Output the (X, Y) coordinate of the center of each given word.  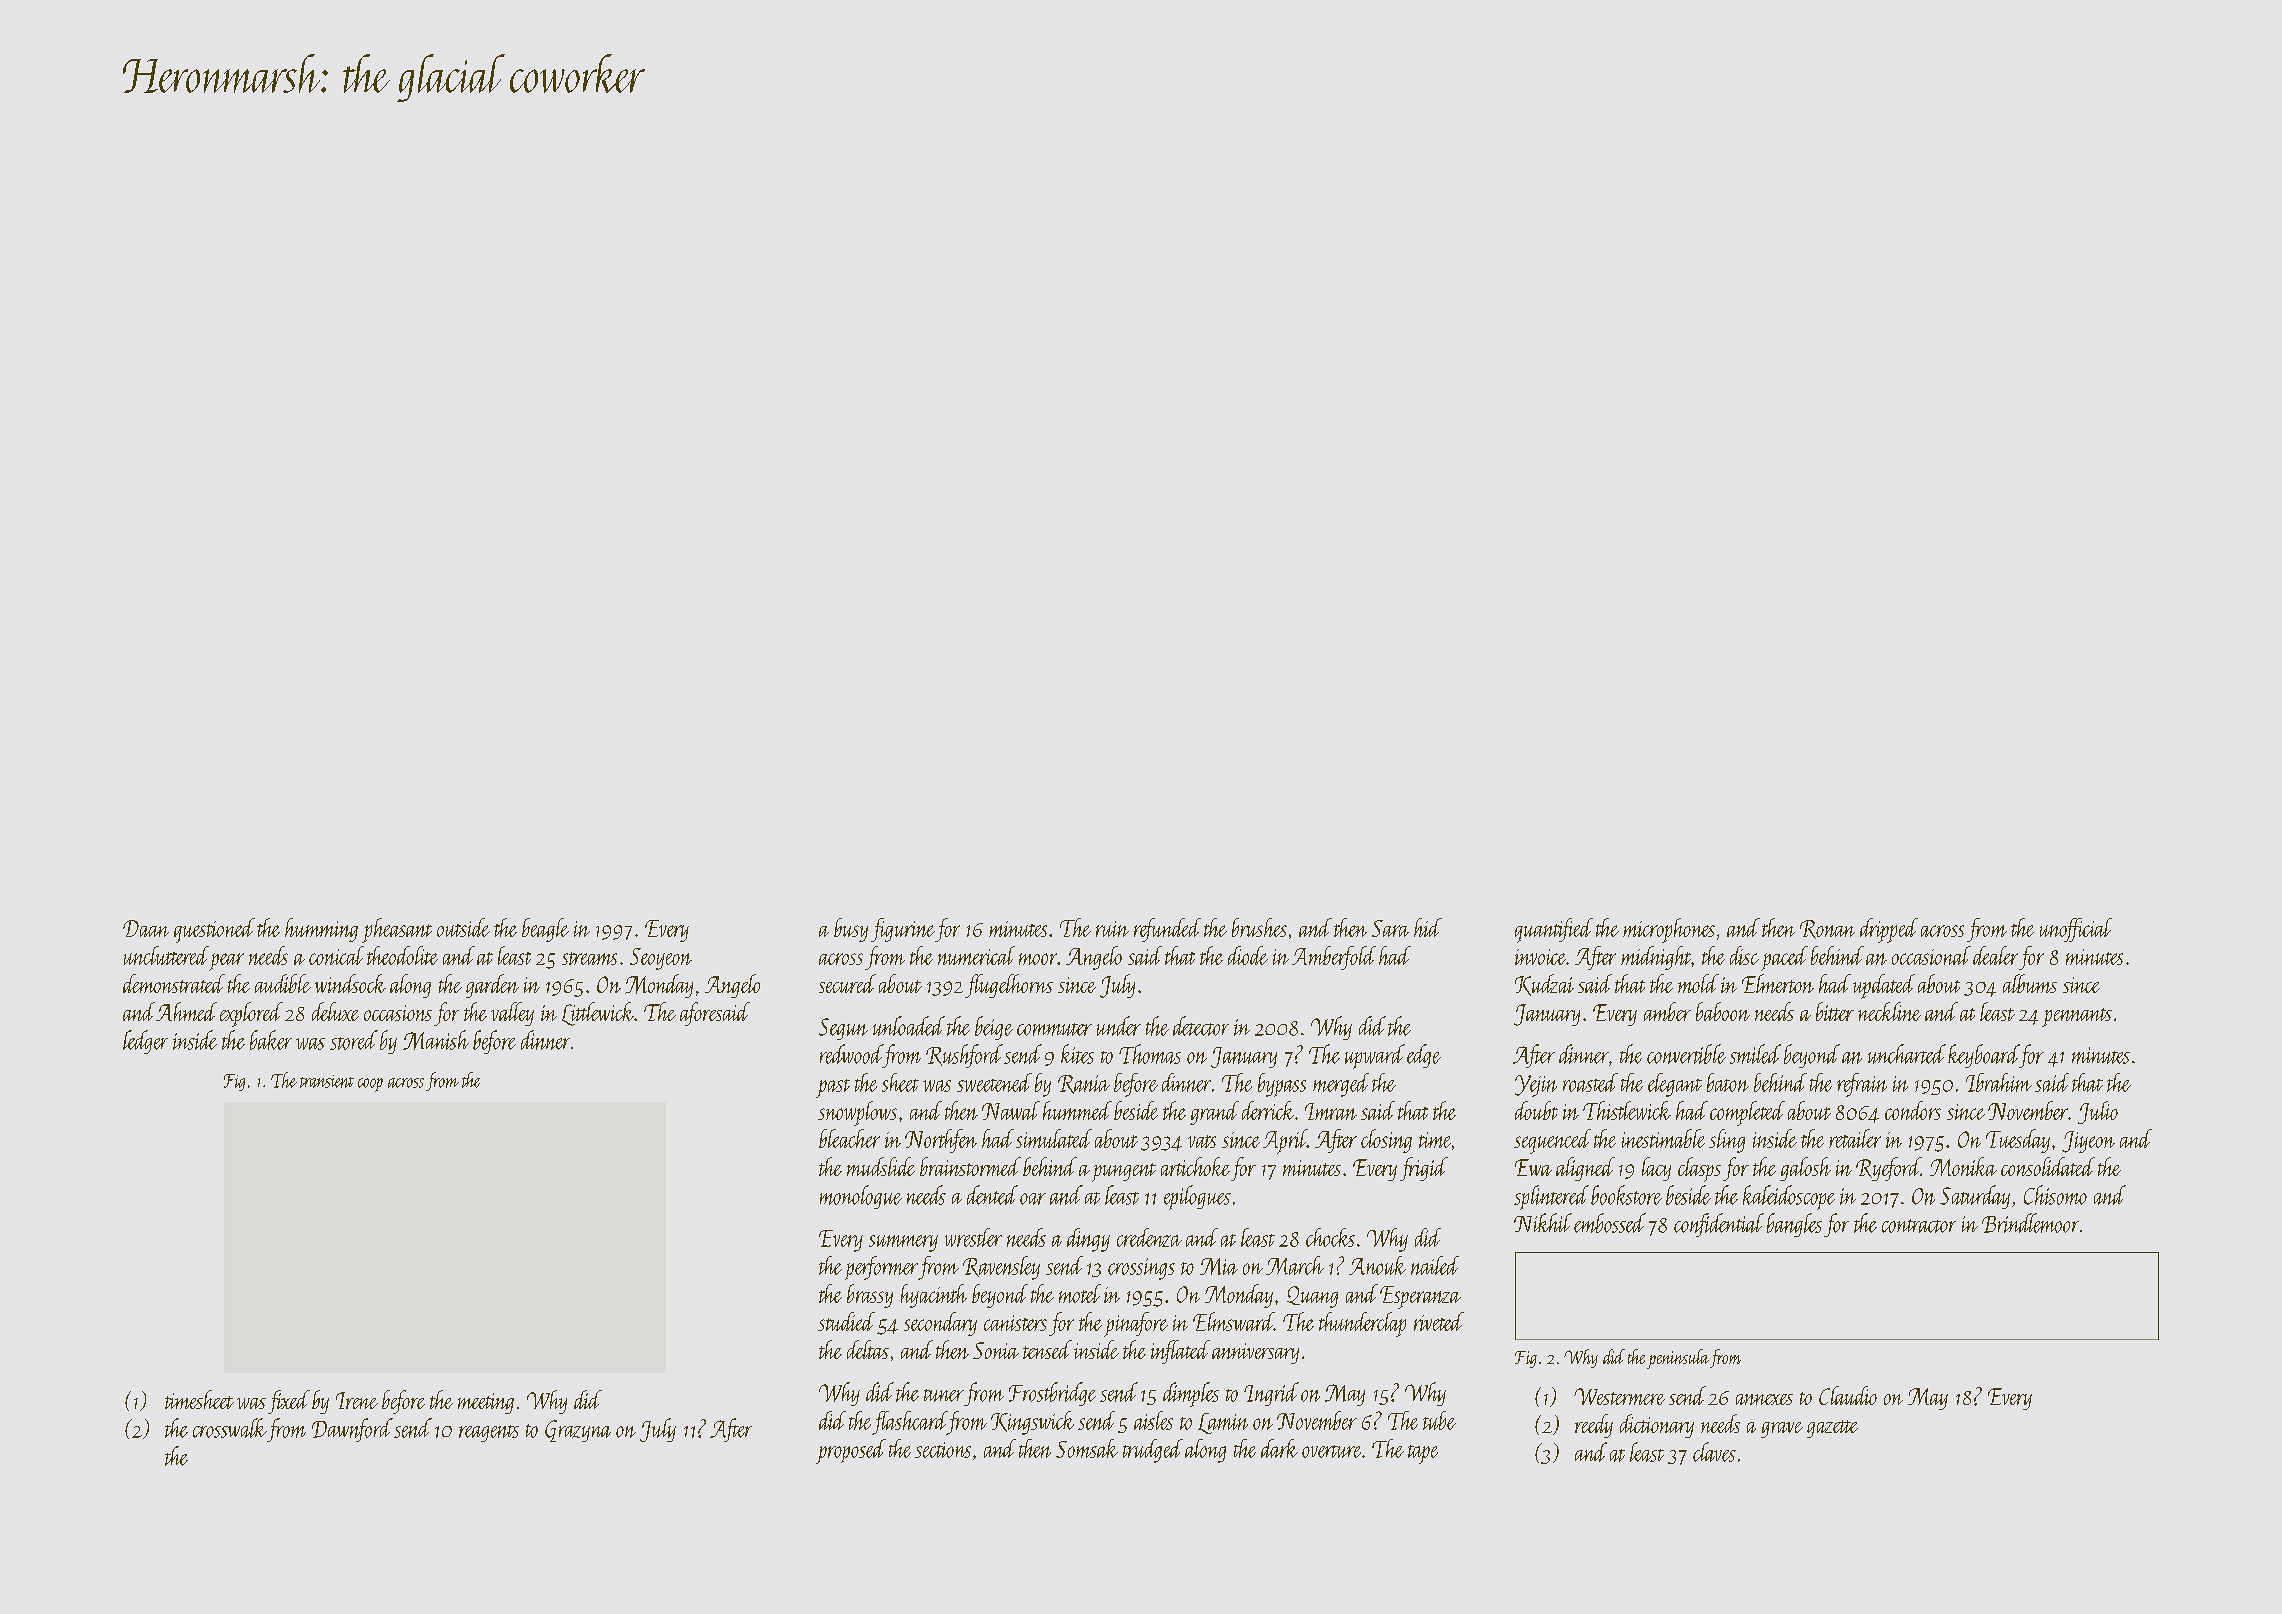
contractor (1919, 1226)
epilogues (1197, 1197)
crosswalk (230, 1428)
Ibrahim (1999, 1082)
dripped (1889, 930)
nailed (1435, 1265)
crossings (1141, 1269)
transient (327, 1081)
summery (903, 1243)
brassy (870, 1296)
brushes (1259, 927)
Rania (1084, 1084)
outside (463, 927)
